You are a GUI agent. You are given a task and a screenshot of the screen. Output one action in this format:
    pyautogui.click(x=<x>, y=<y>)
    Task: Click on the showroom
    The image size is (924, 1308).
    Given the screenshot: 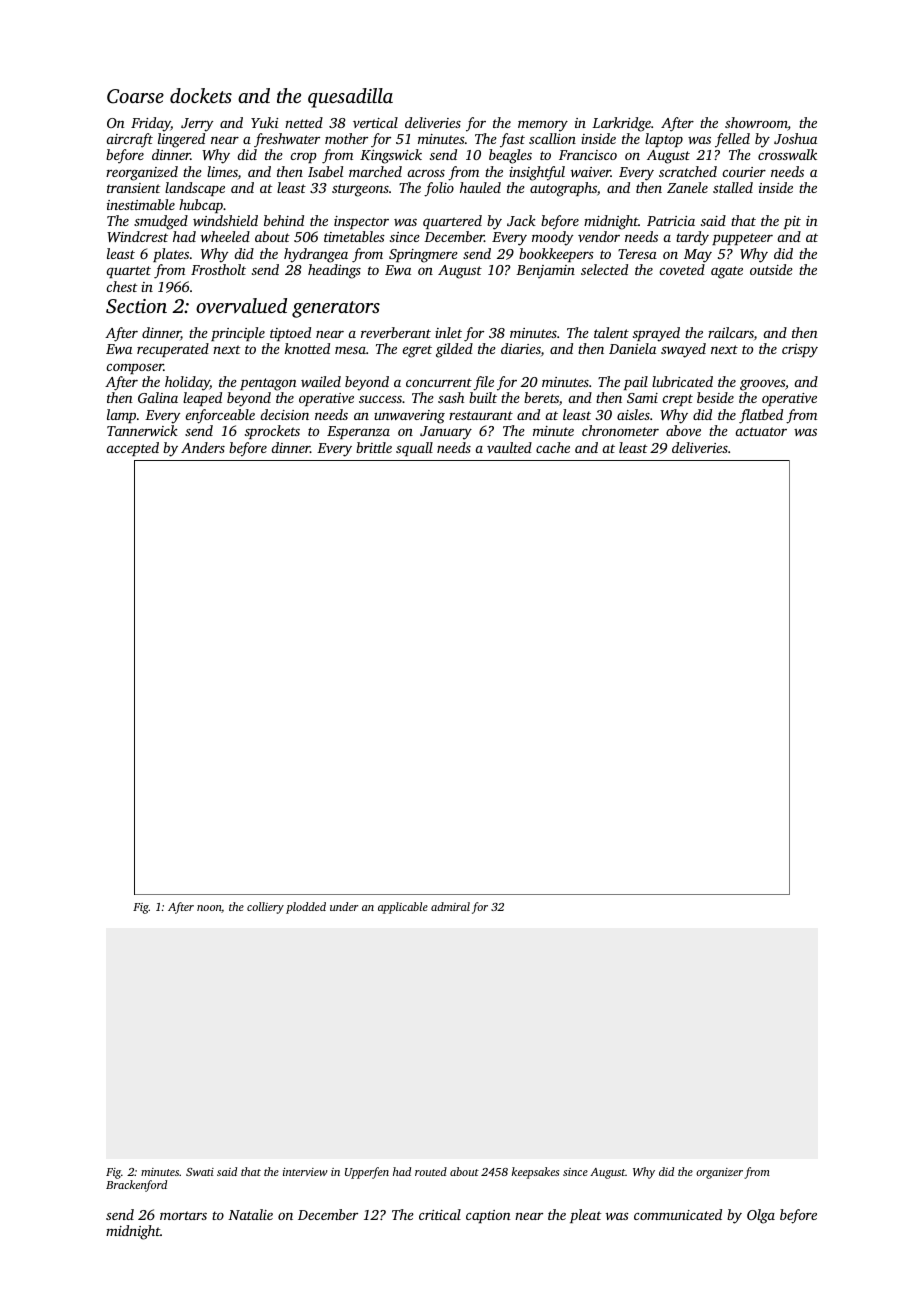 What is the action you would take?
    pyautogui.click(x=756, y=124)
